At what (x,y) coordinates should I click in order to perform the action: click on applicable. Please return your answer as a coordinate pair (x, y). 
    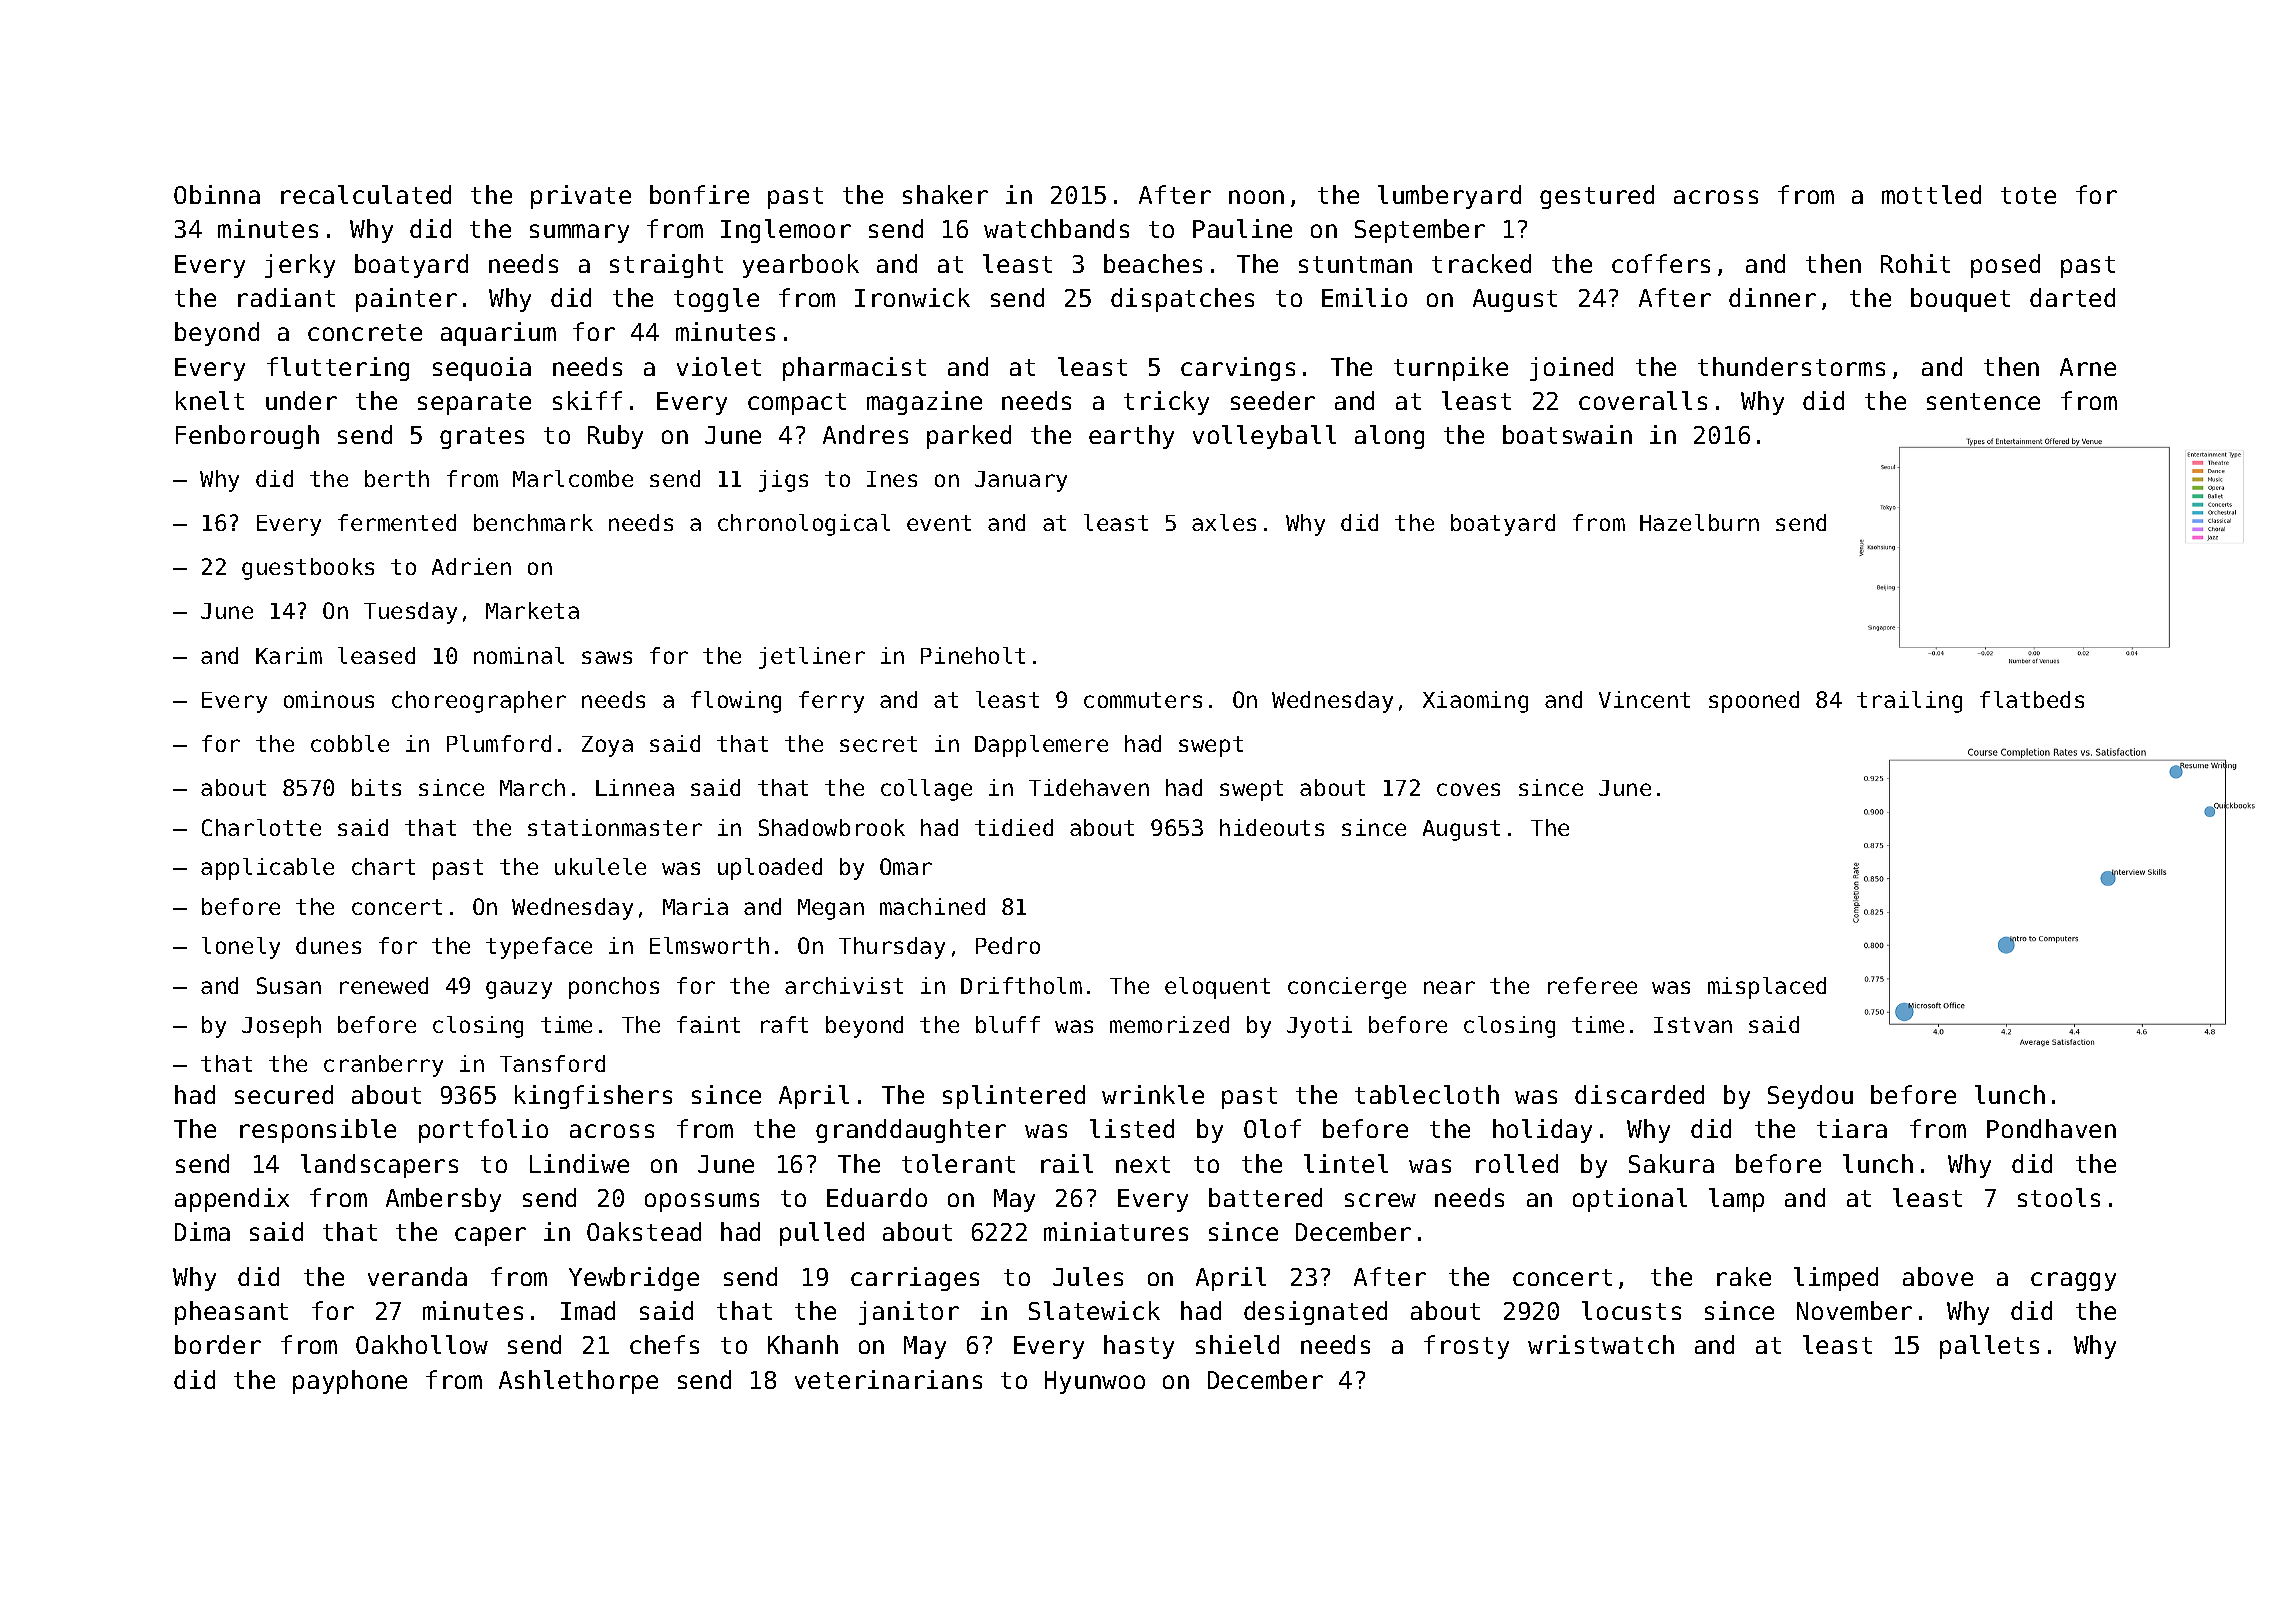
    Looking at the image, I should click on (267, 869).
